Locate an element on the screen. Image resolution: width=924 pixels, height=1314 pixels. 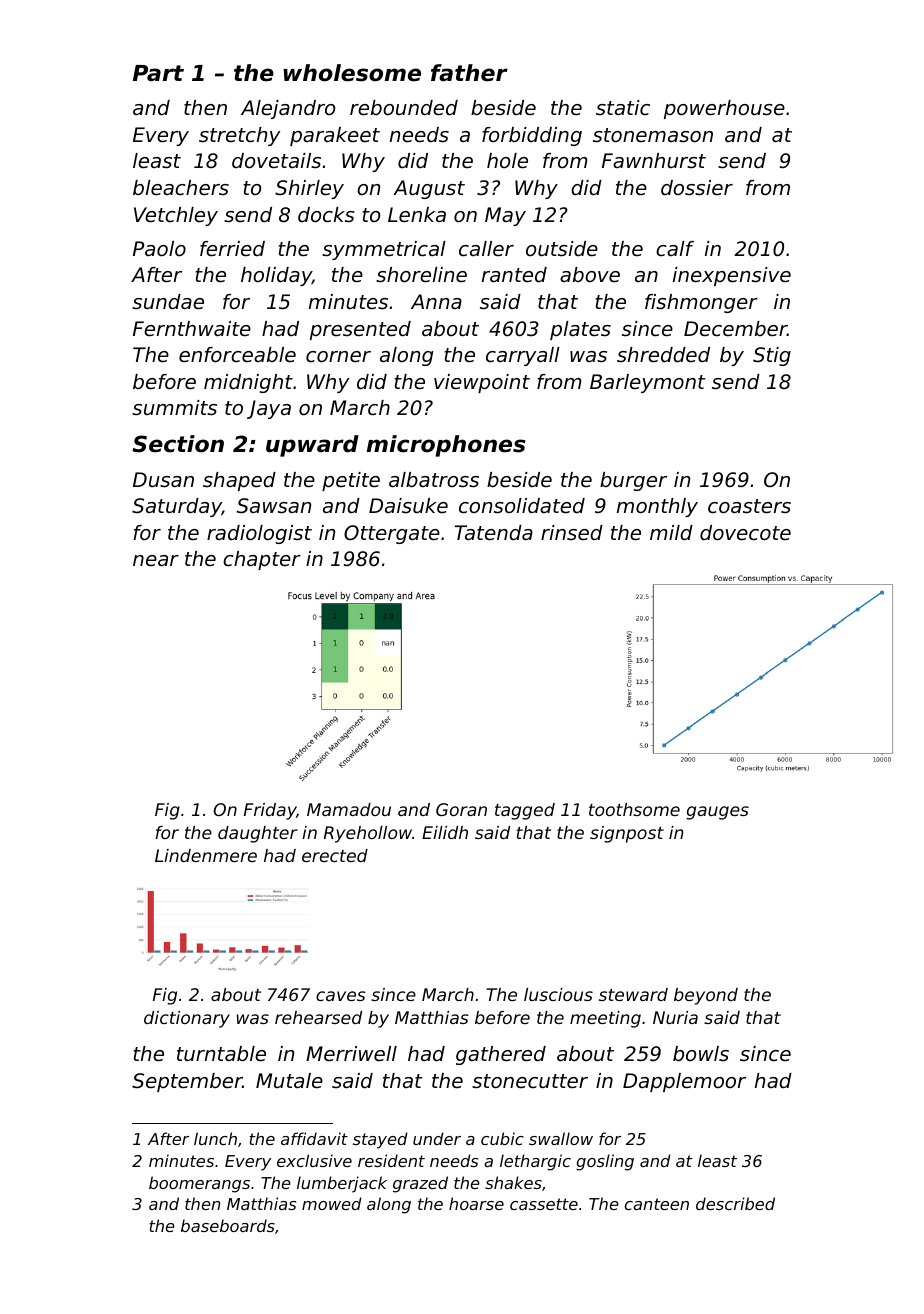
Dusan is located at coordinates (163, 480).
